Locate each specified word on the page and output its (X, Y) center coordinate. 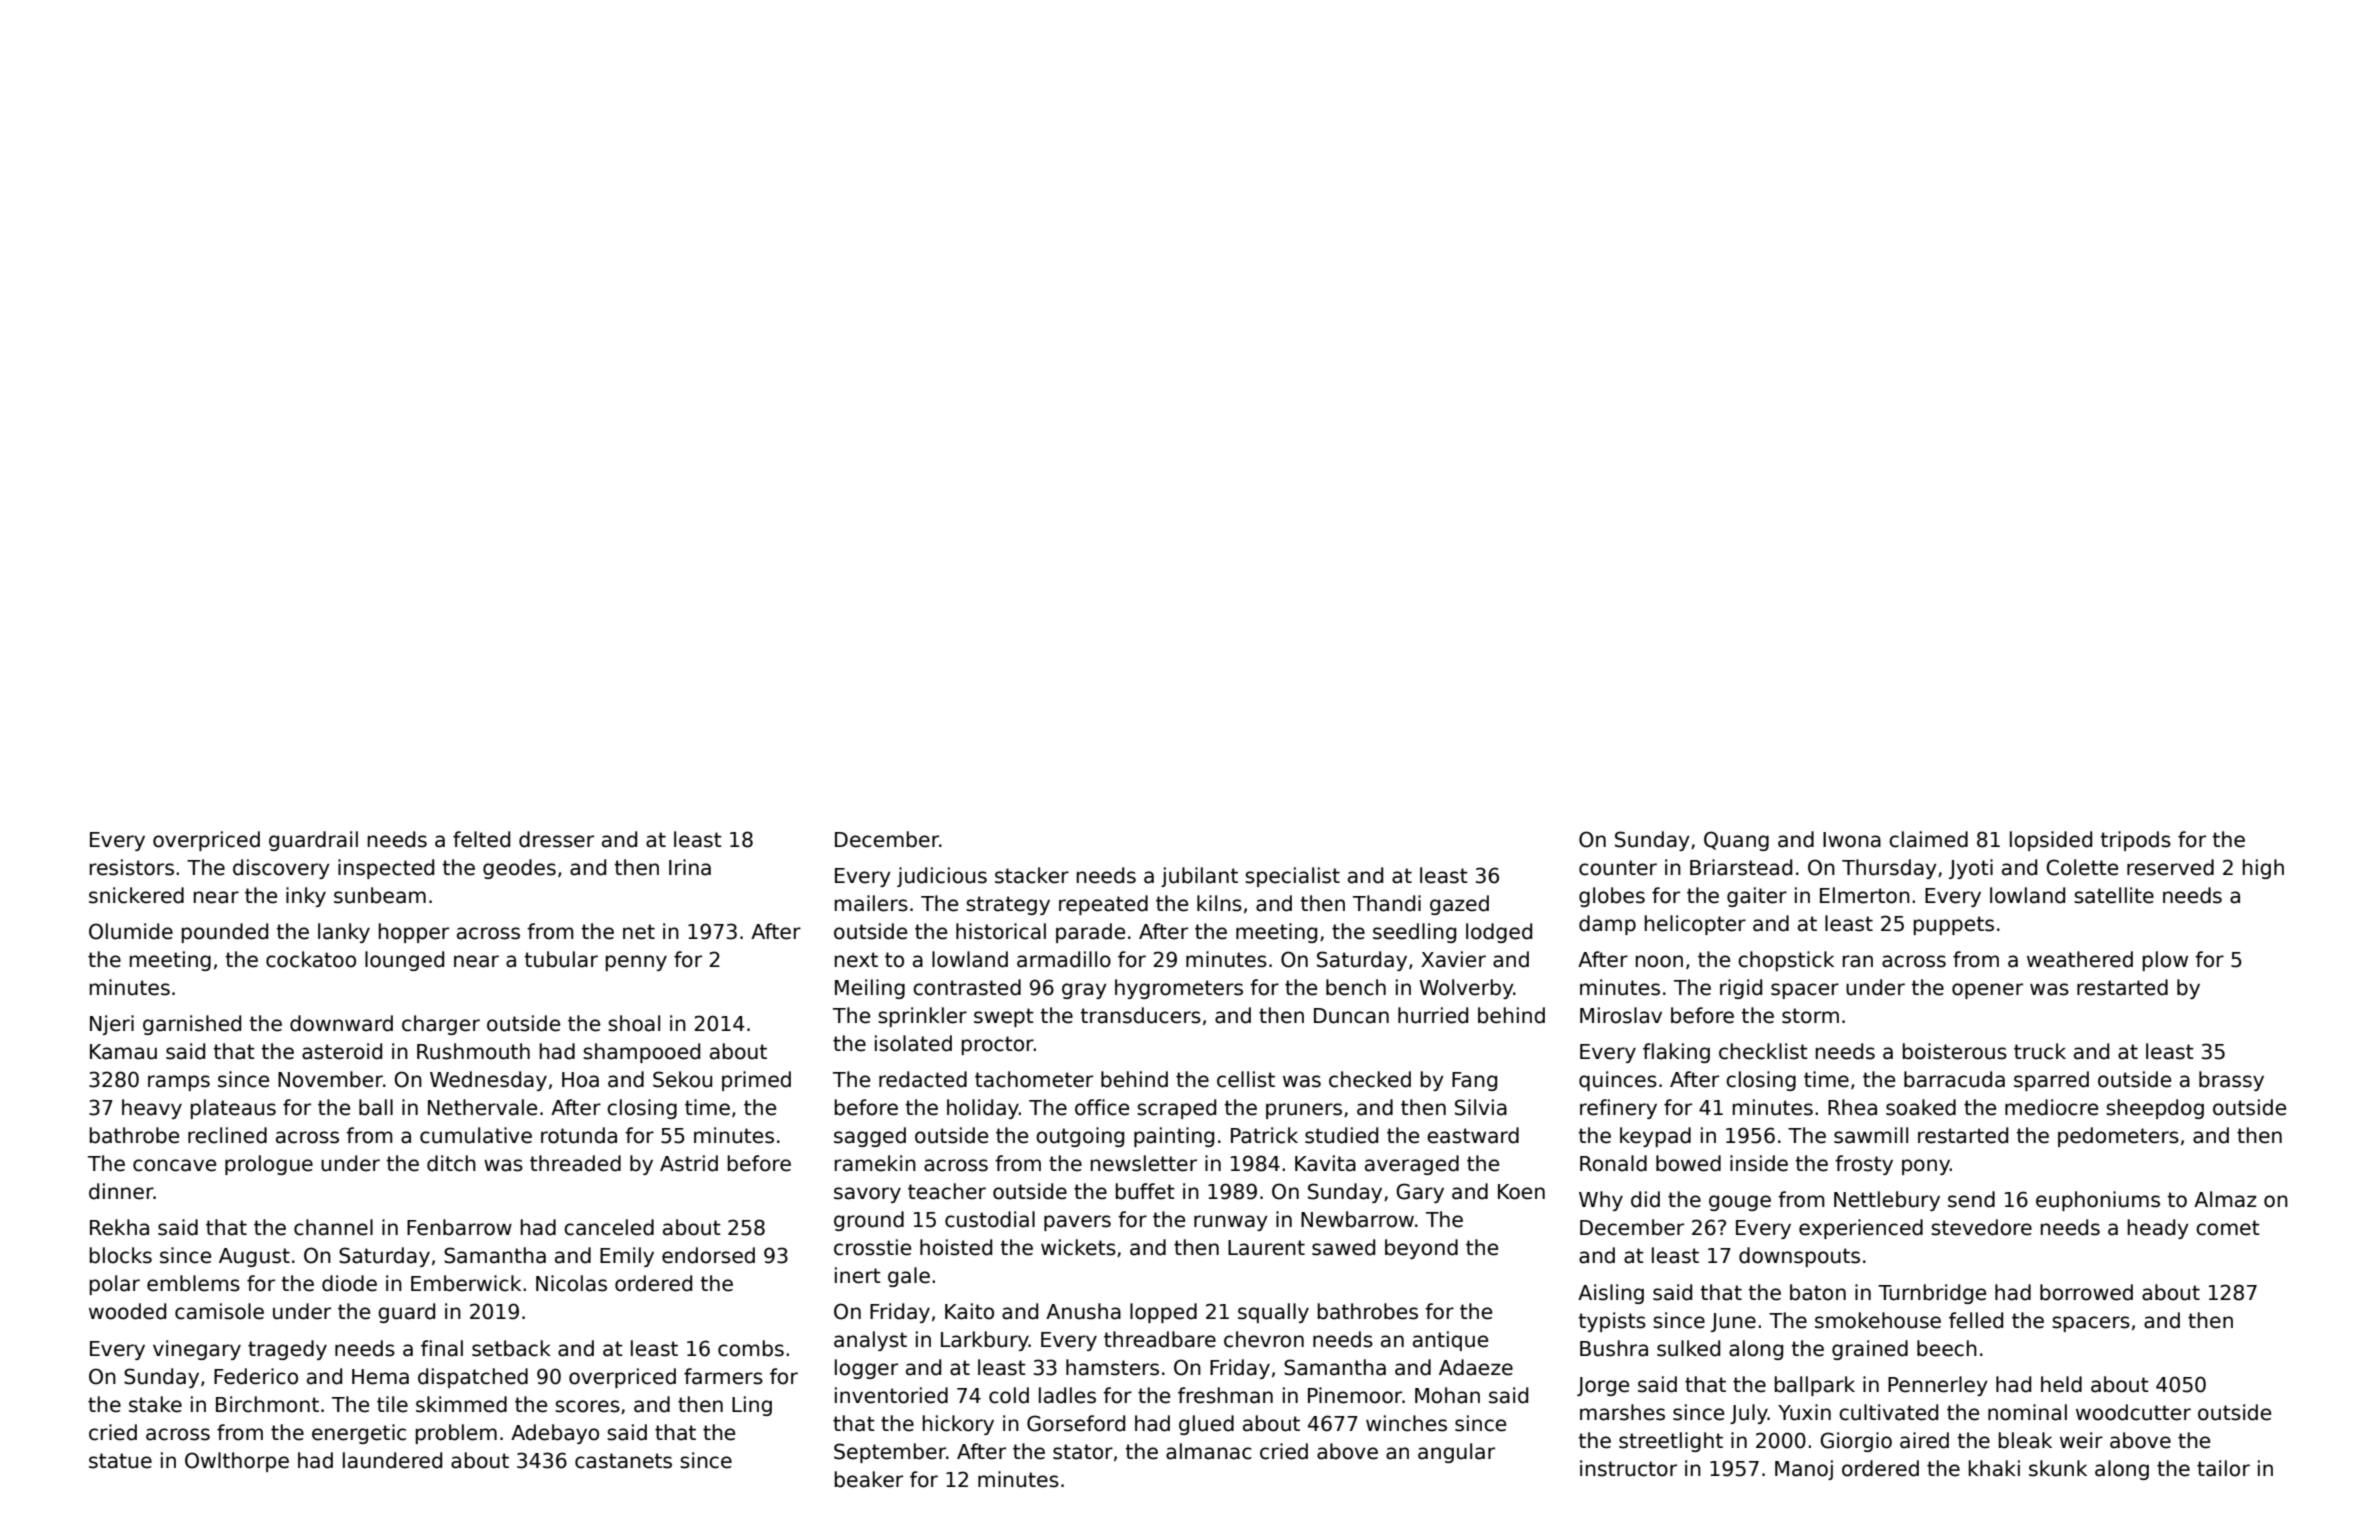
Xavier (1453, 959)
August (254, 1257)
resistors (132, 867)
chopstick (1786, 961)
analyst (870, 1341)
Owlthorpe (237, 1462)
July (1749, 1414)
